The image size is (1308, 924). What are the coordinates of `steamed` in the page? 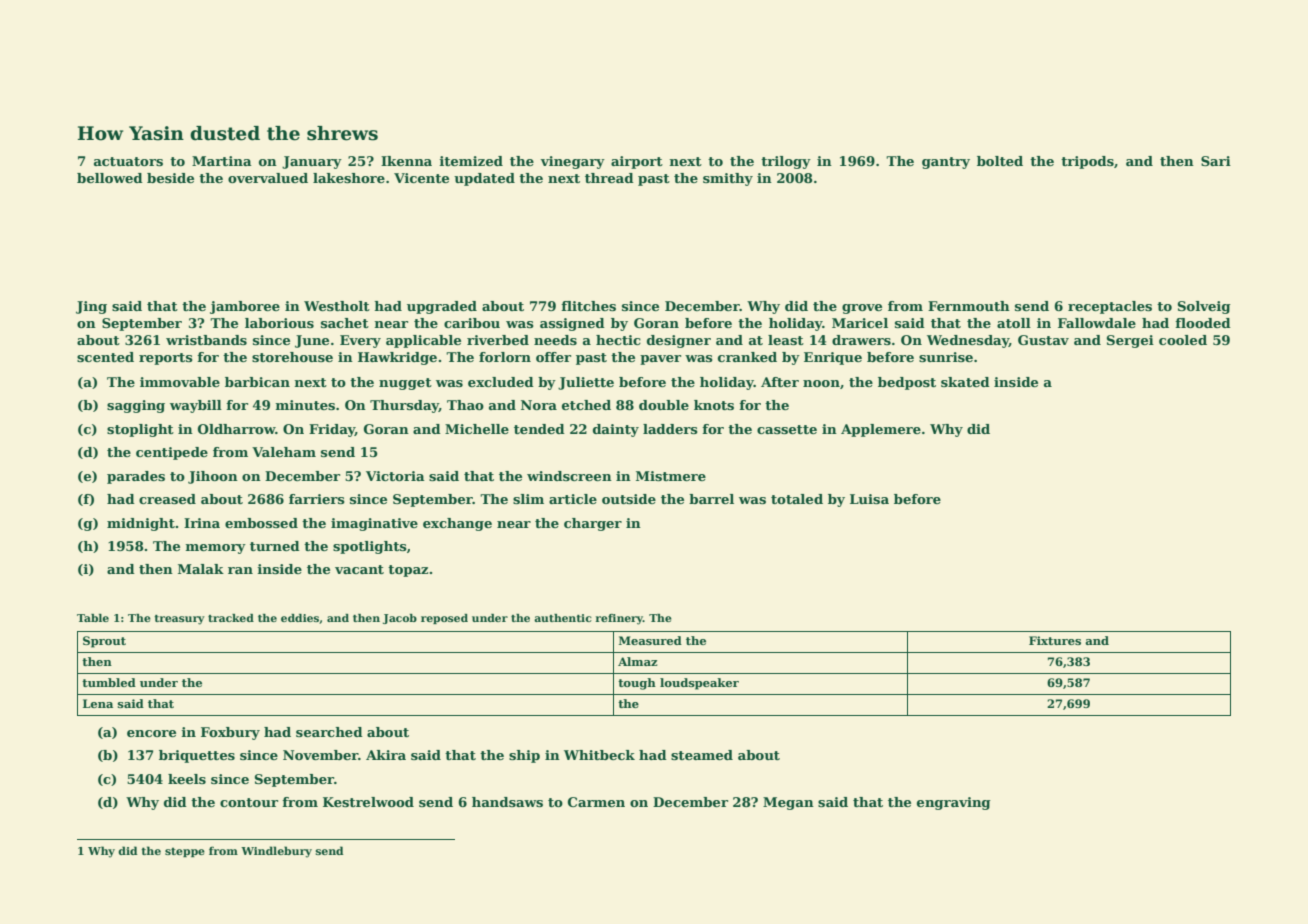 It's located at (702, 755).
